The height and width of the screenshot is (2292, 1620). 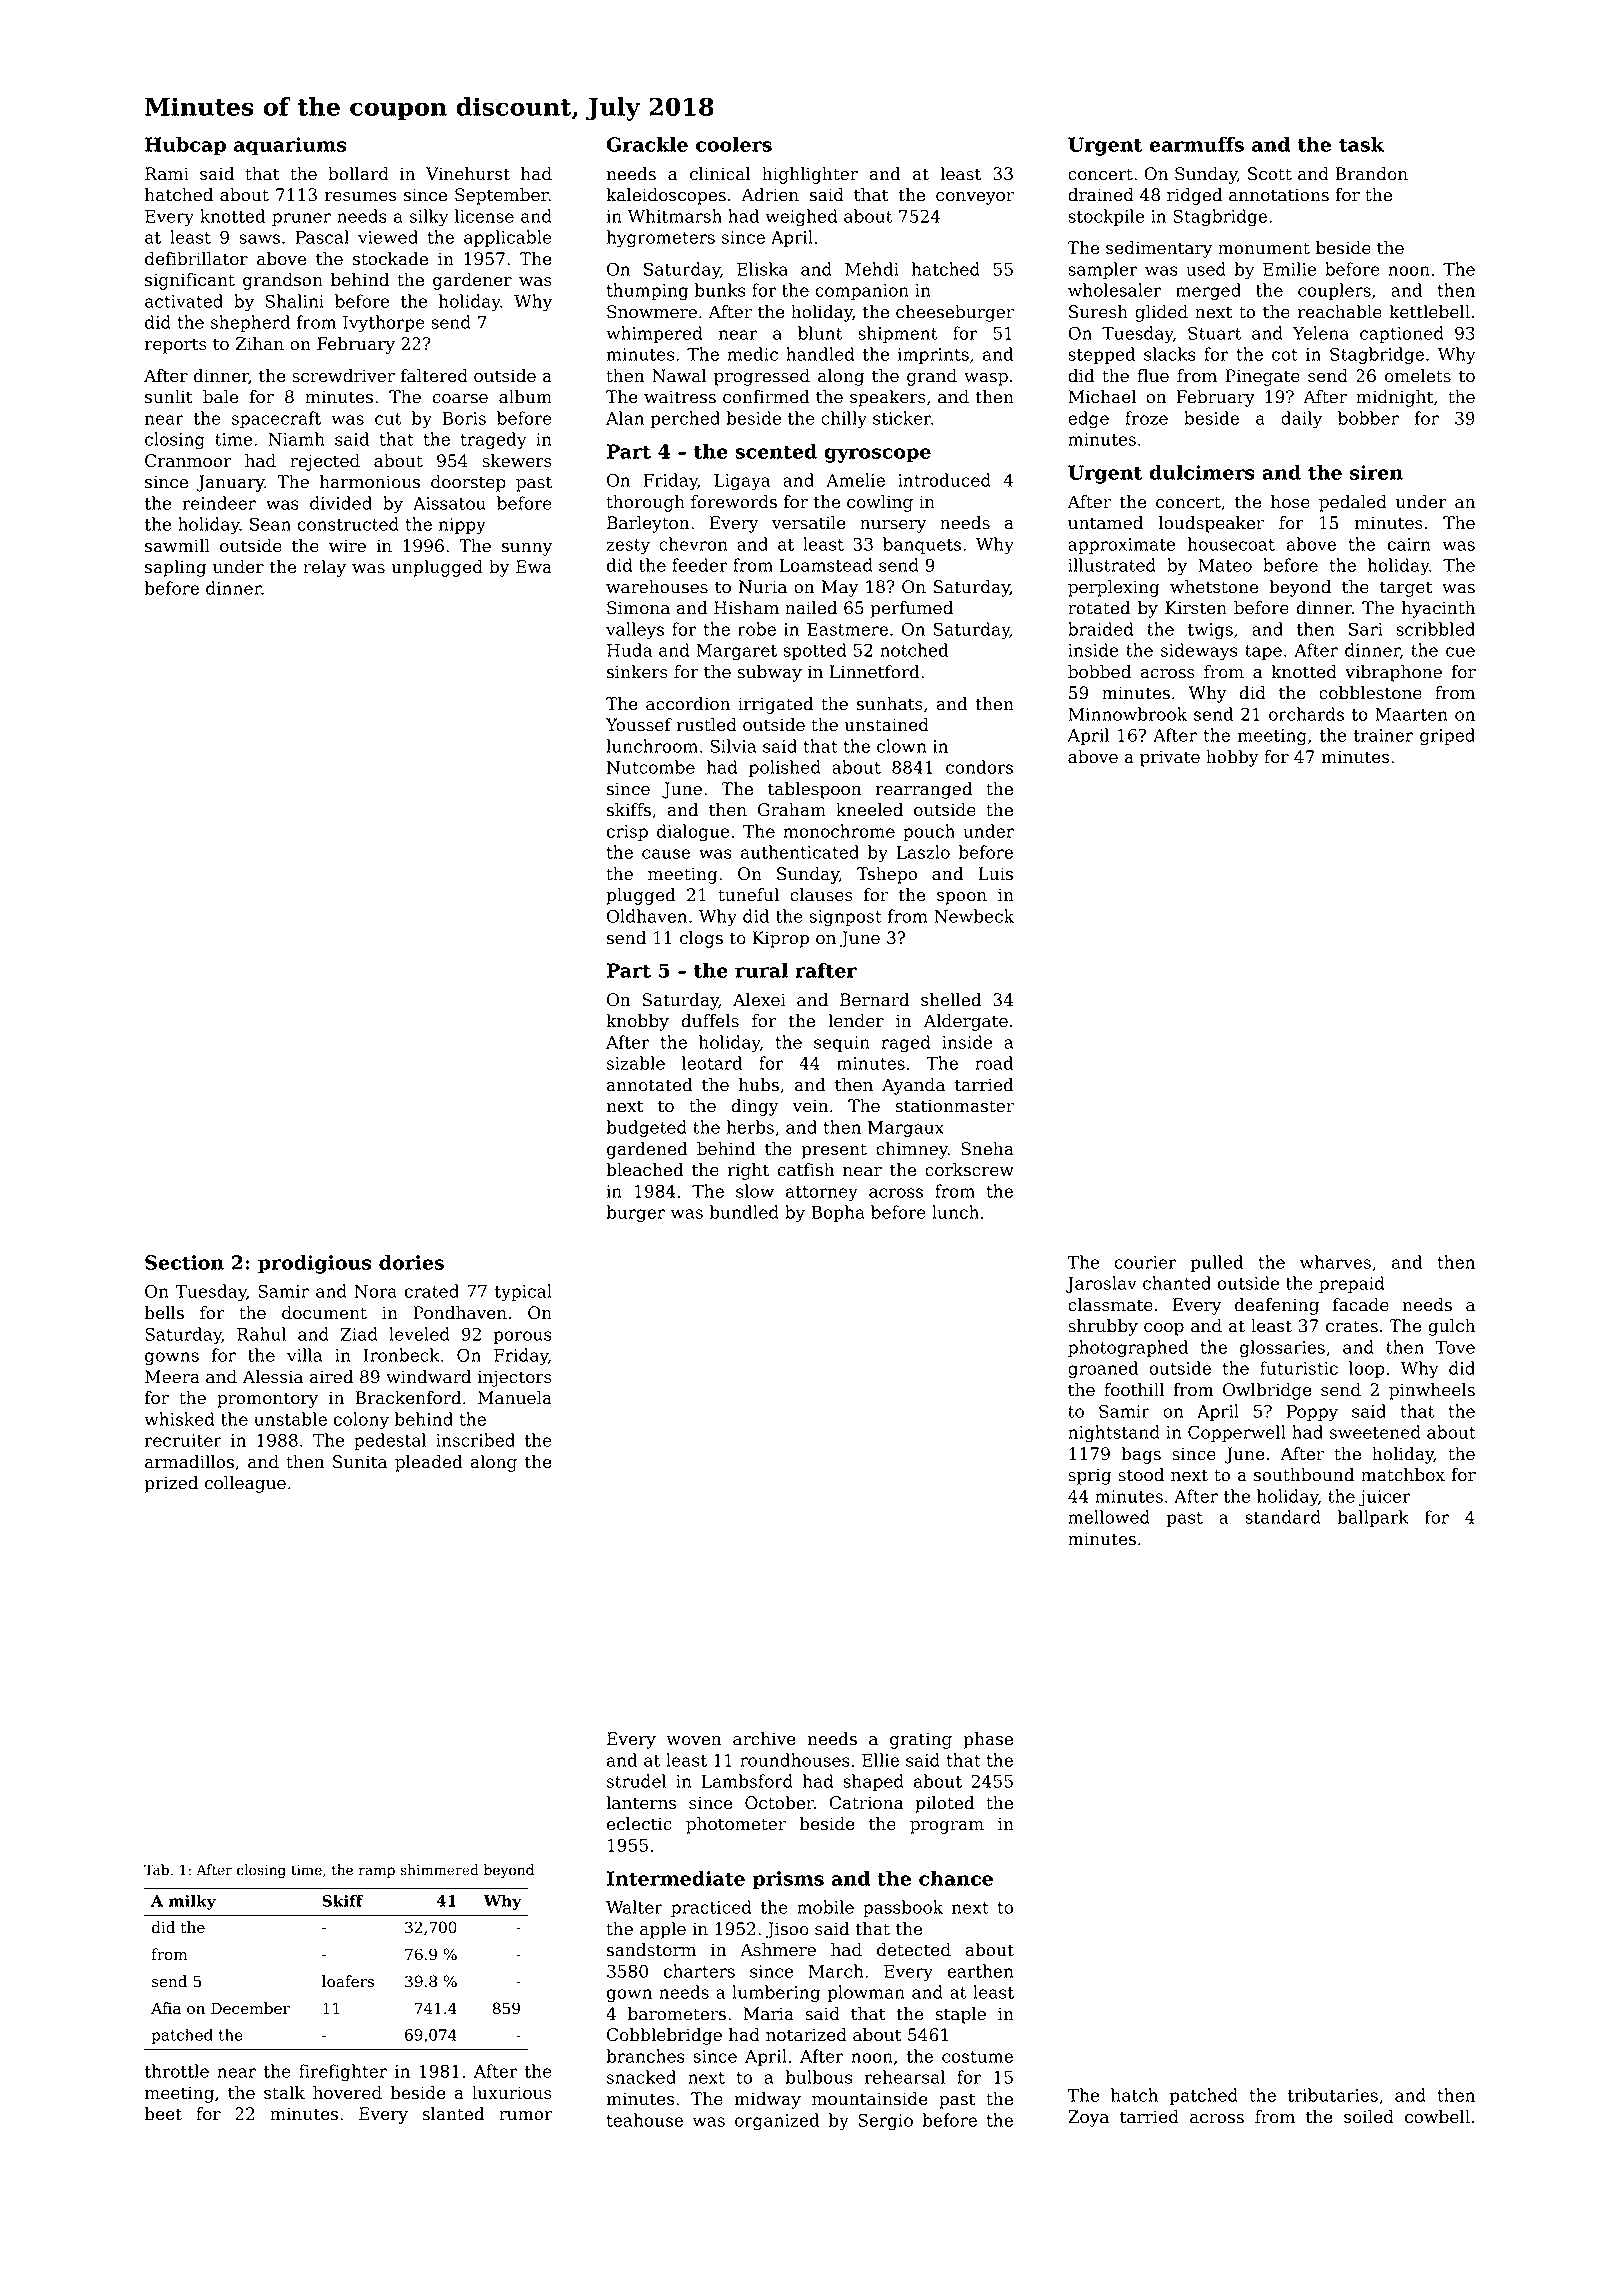 I want to click on hovered, so click(x=347, y=2093).
